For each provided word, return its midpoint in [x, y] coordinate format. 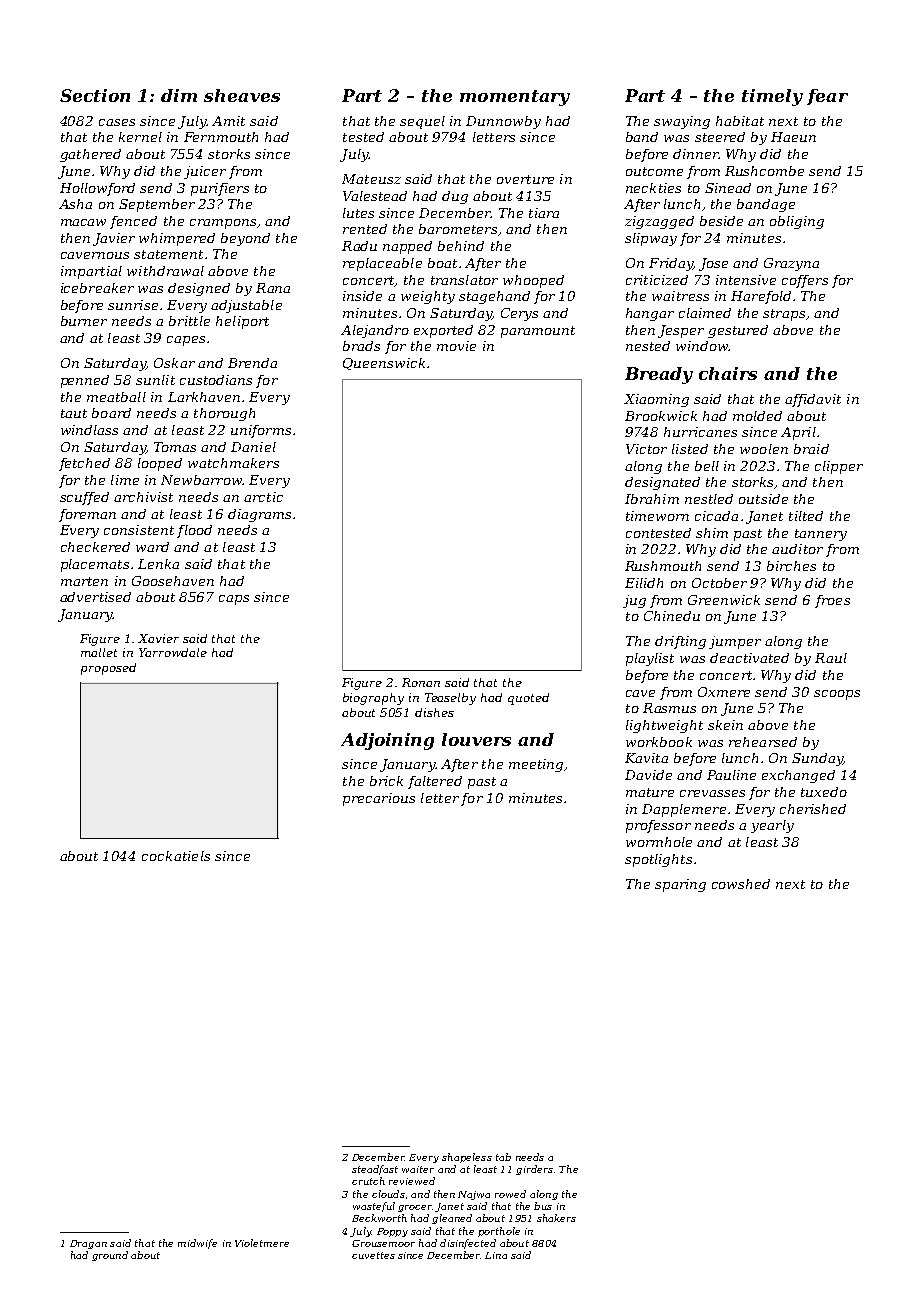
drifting [680, 642]
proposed [108, 669]
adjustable [246, 306]
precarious [379, 799]
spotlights [658, 860]
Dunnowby [503, 122]
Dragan [88, 1244]
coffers [805, 281]
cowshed [741, 884]
